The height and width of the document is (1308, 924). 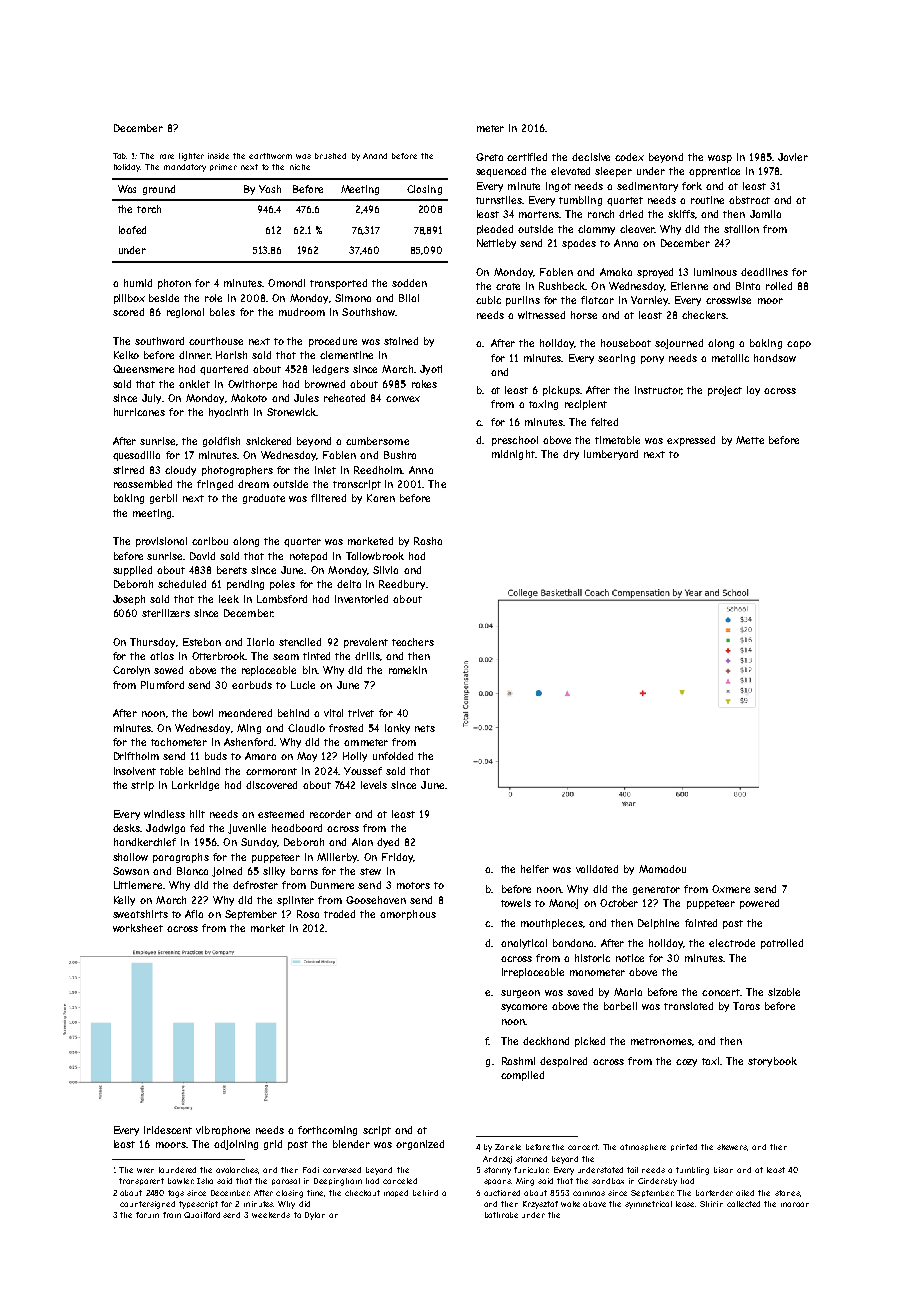 What do you see at coordinates (720, 159) in the document?
I see `wasp` at bounding box center [720, 159].
